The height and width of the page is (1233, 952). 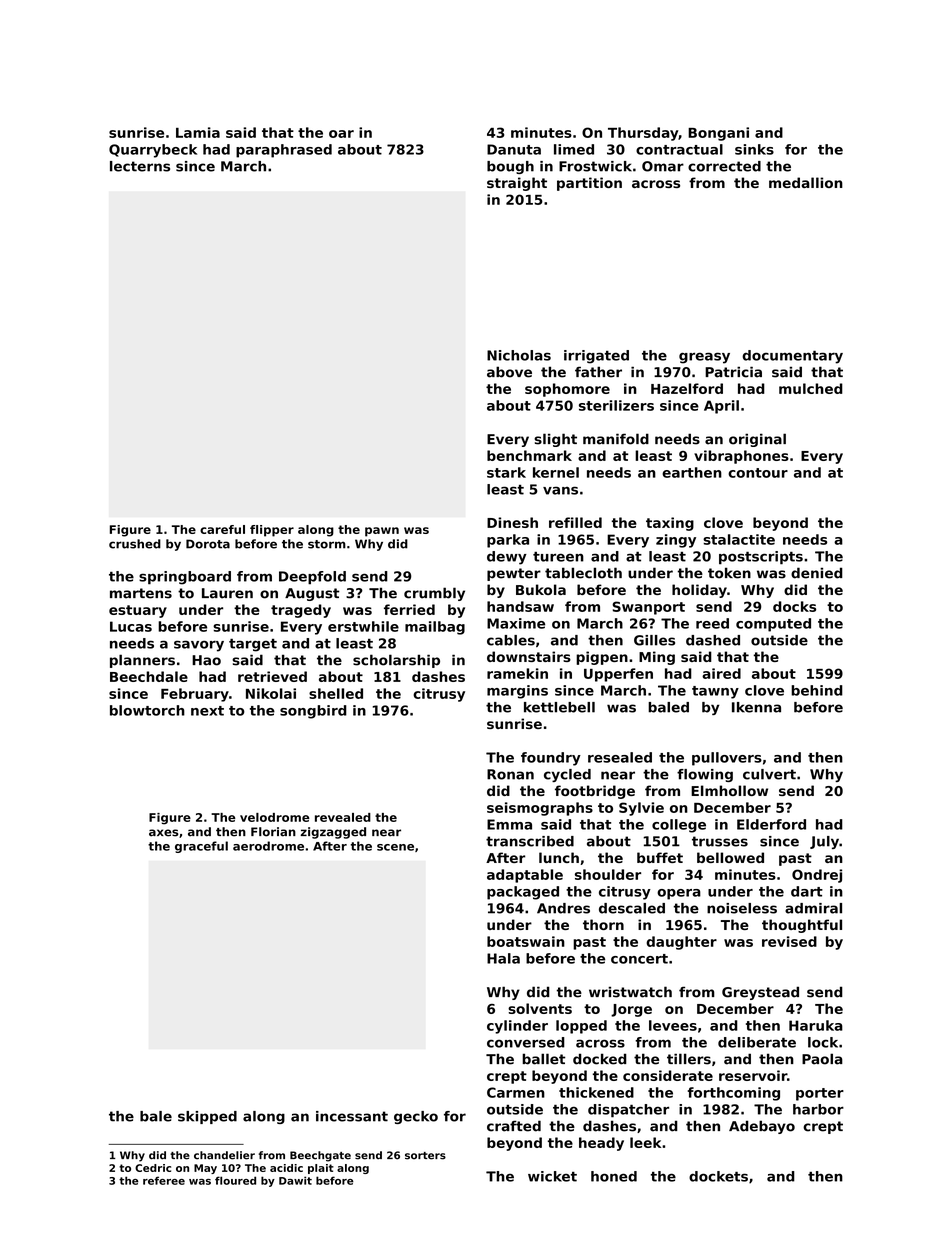 What do you see at coordinates (153, 1168) in the page?
I see `Cedric` at bounding box center [153, 1168].
